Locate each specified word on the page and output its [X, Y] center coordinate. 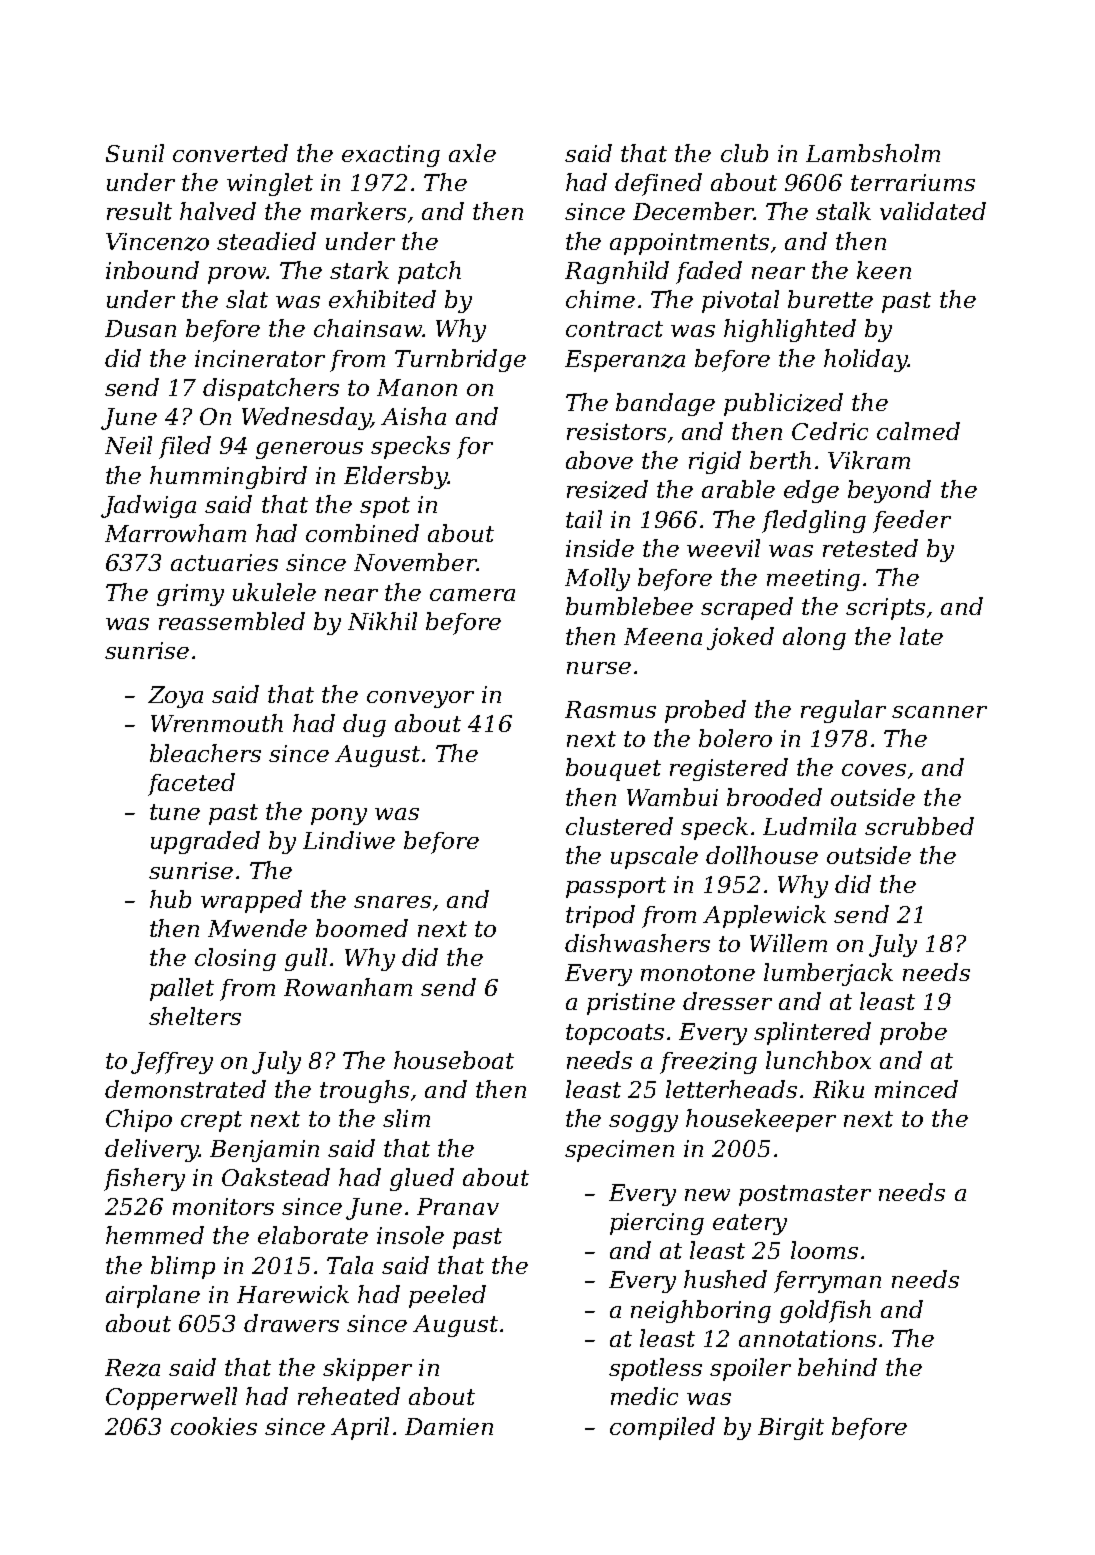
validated [933, 211]
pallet [182, 989]
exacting [391, 156]
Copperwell [171, 1398]
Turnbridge [460, 360]
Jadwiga [148, 506]
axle [472, 153]
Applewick [764, 916]
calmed [918, 431]
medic [644, 1396]
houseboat [454, 1060]
